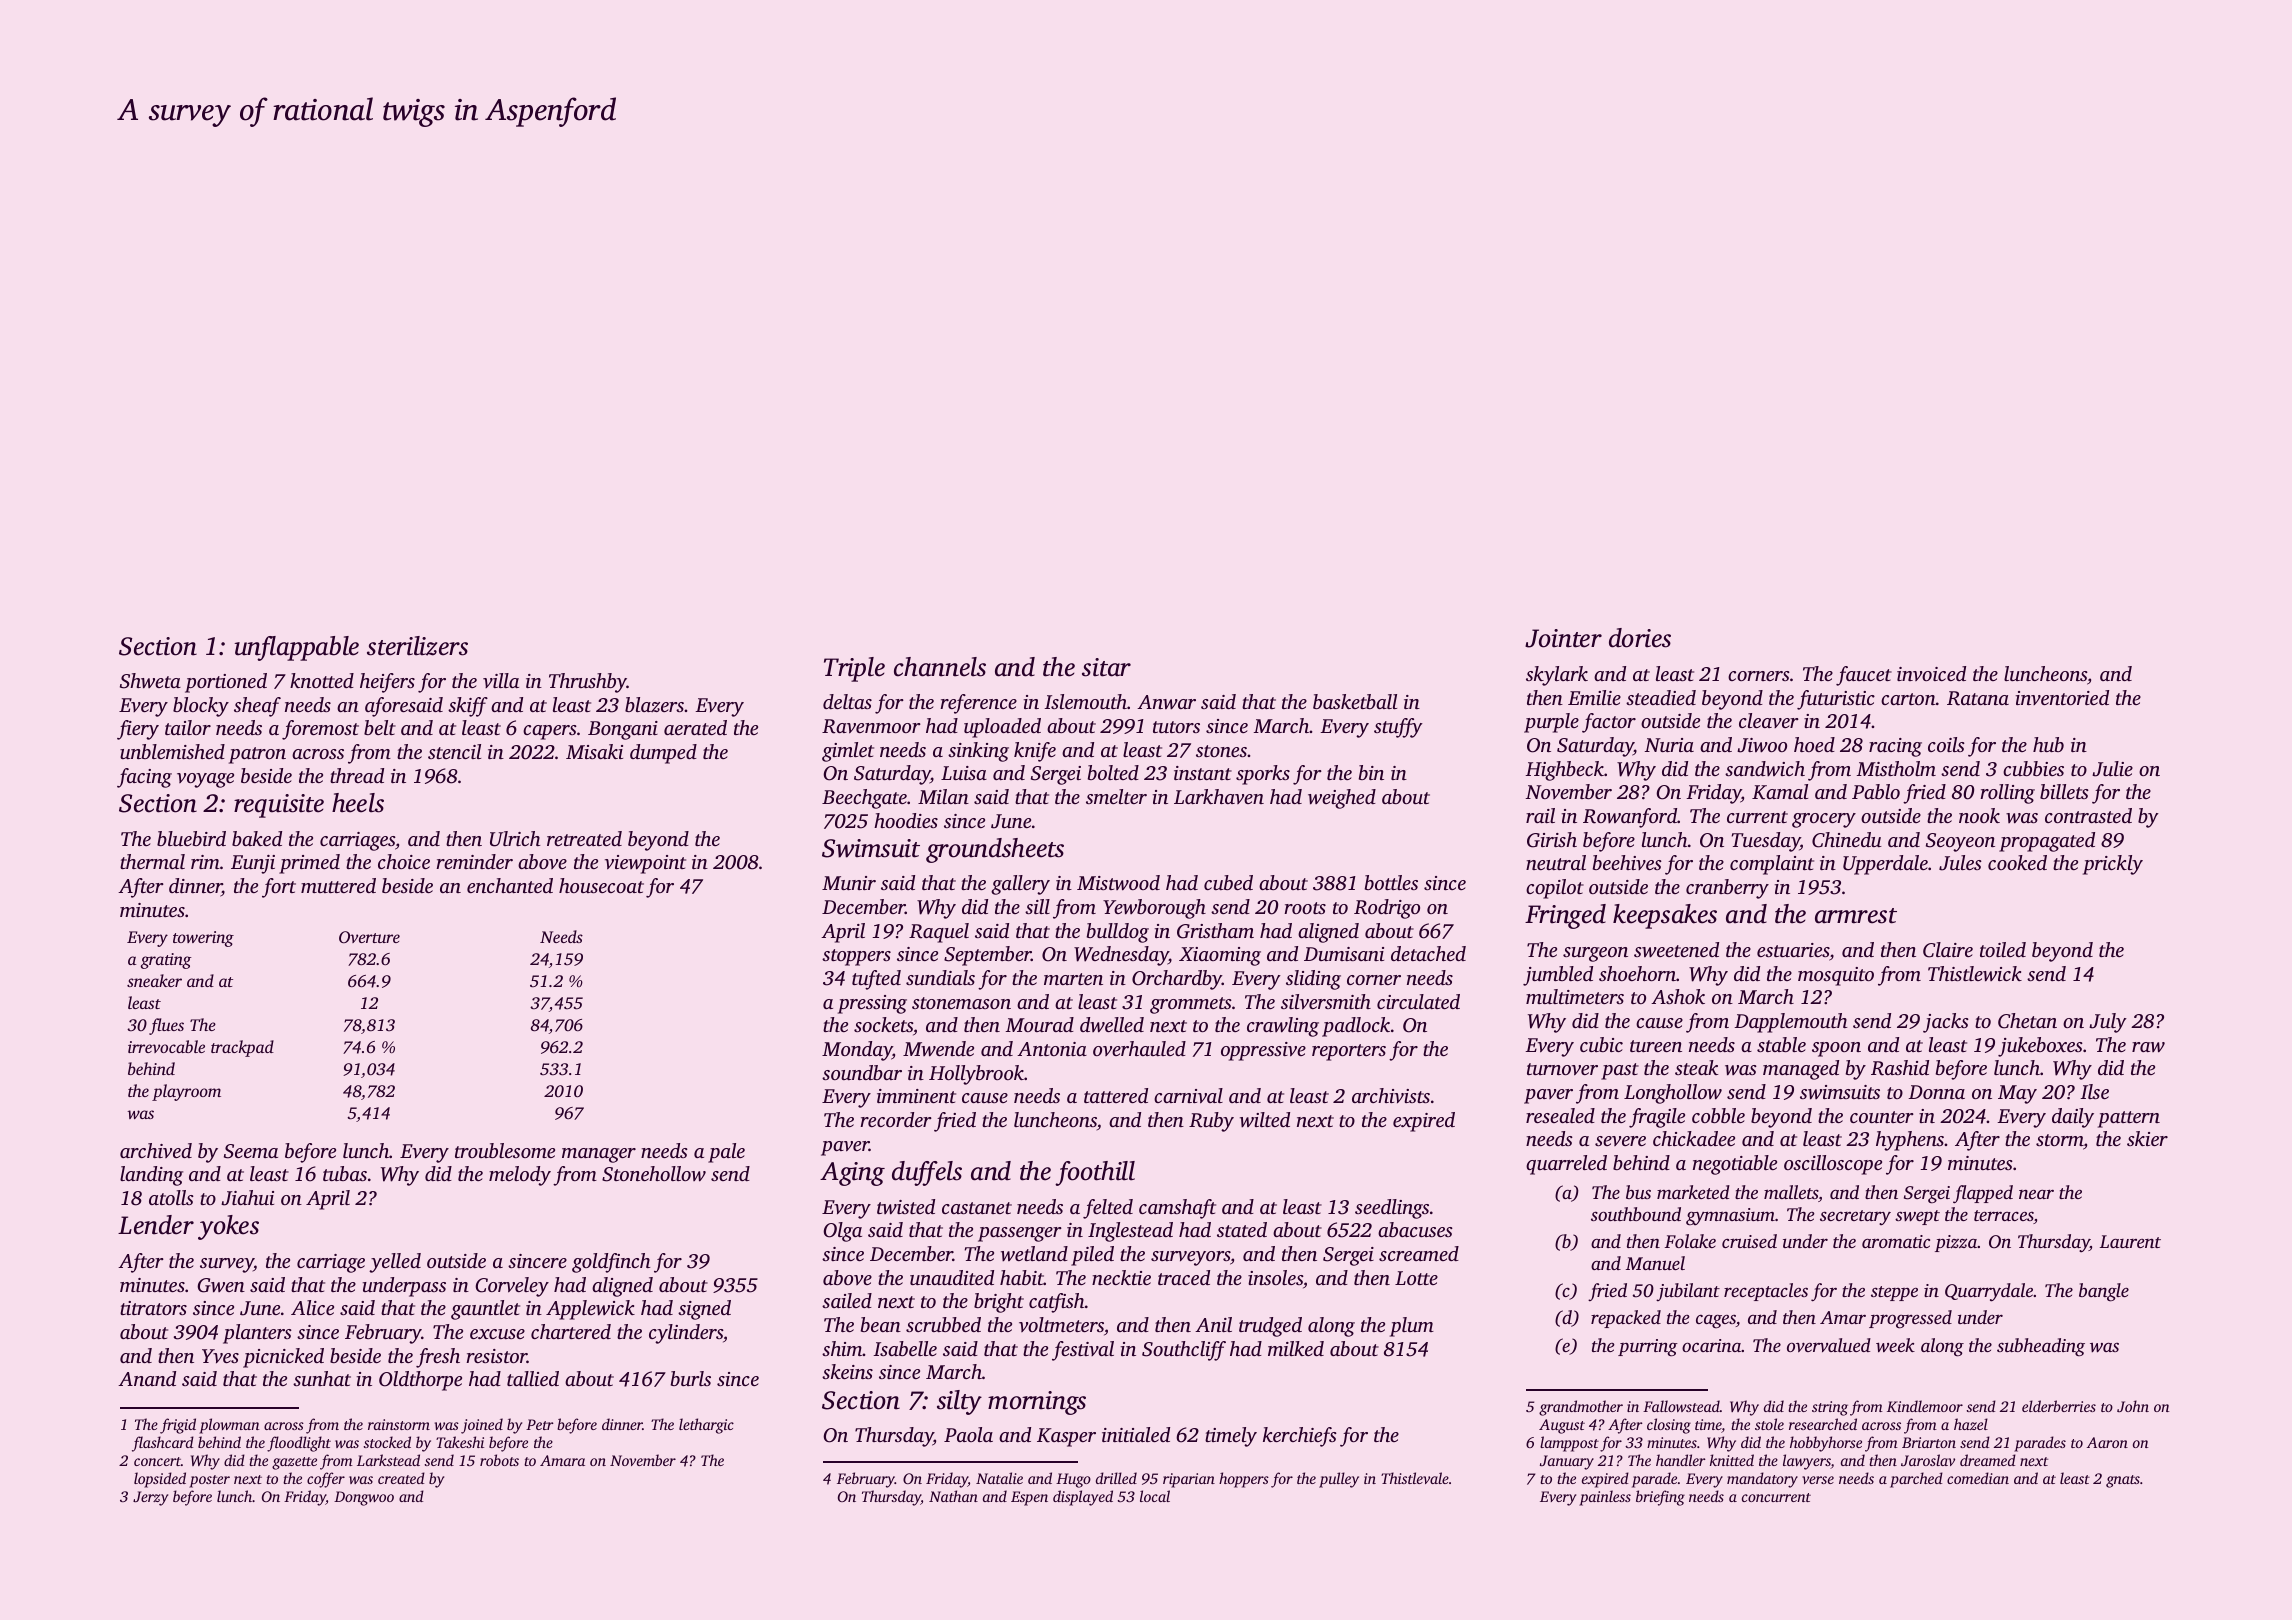 This screenshot has height=1620, width=2292. Describe the element at coordinates (1885, 865) in the screenshot. I see `Upperdale` at that location.
